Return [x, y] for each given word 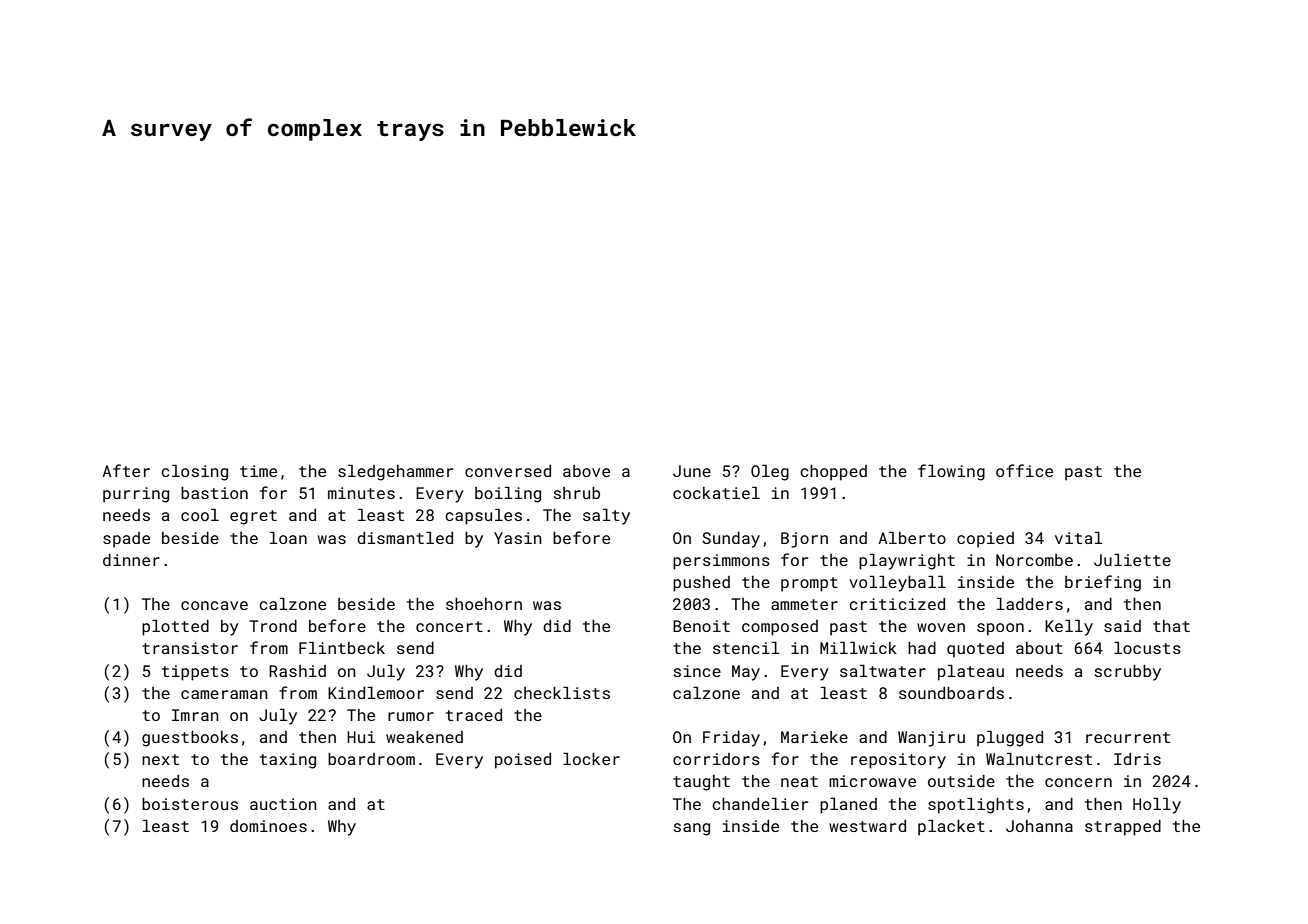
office [1024, 470]
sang [692, 829]
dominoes [268, 826]
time [258, 471]
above [586, 471]
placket [951, 828]
